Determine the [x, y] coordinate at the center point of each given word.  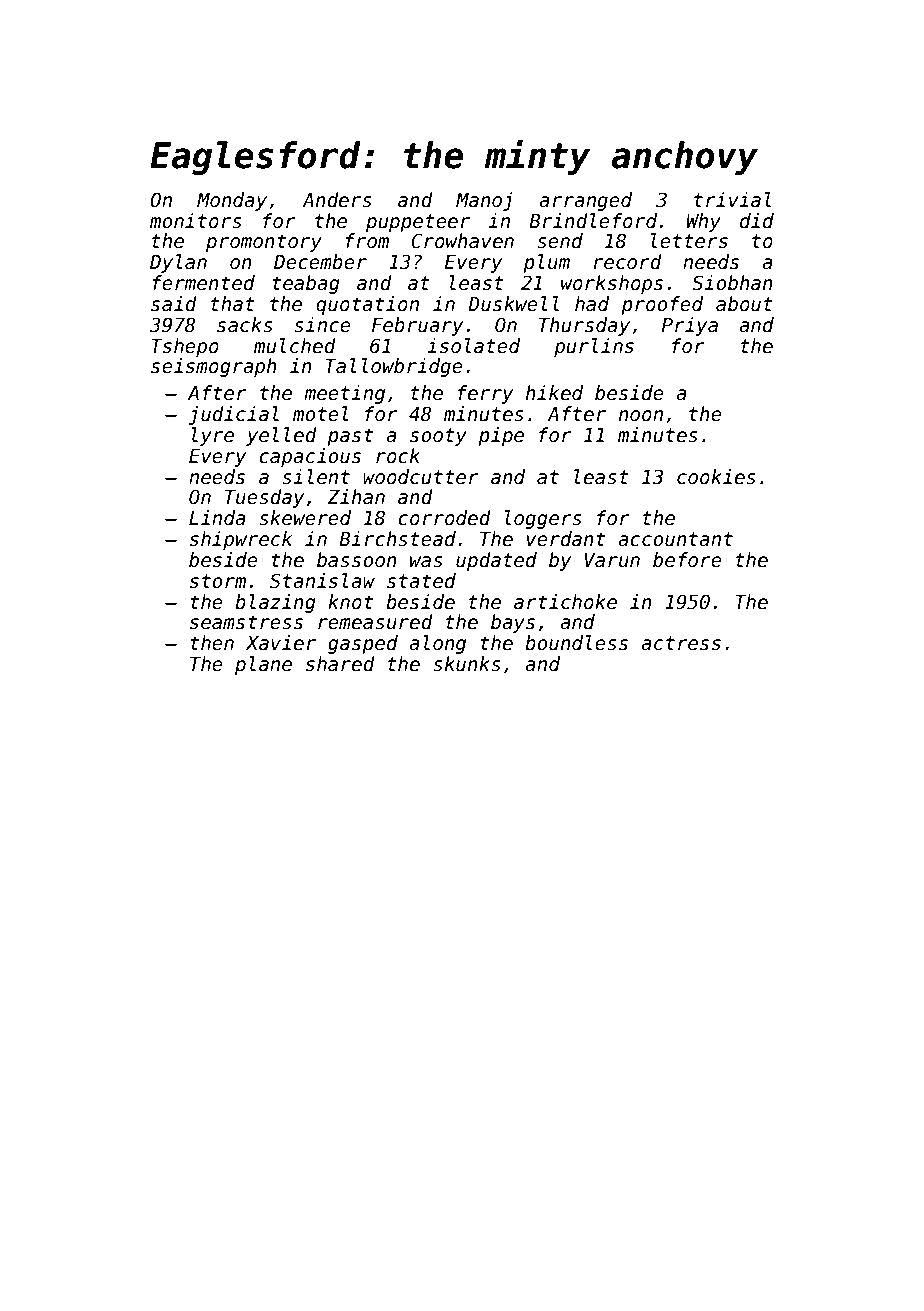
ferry [485, 394]
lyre [212, 436]
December [320, 262]
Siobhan [732, 283]
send [560, 241]
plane [263, 665]
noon [641, 416]
